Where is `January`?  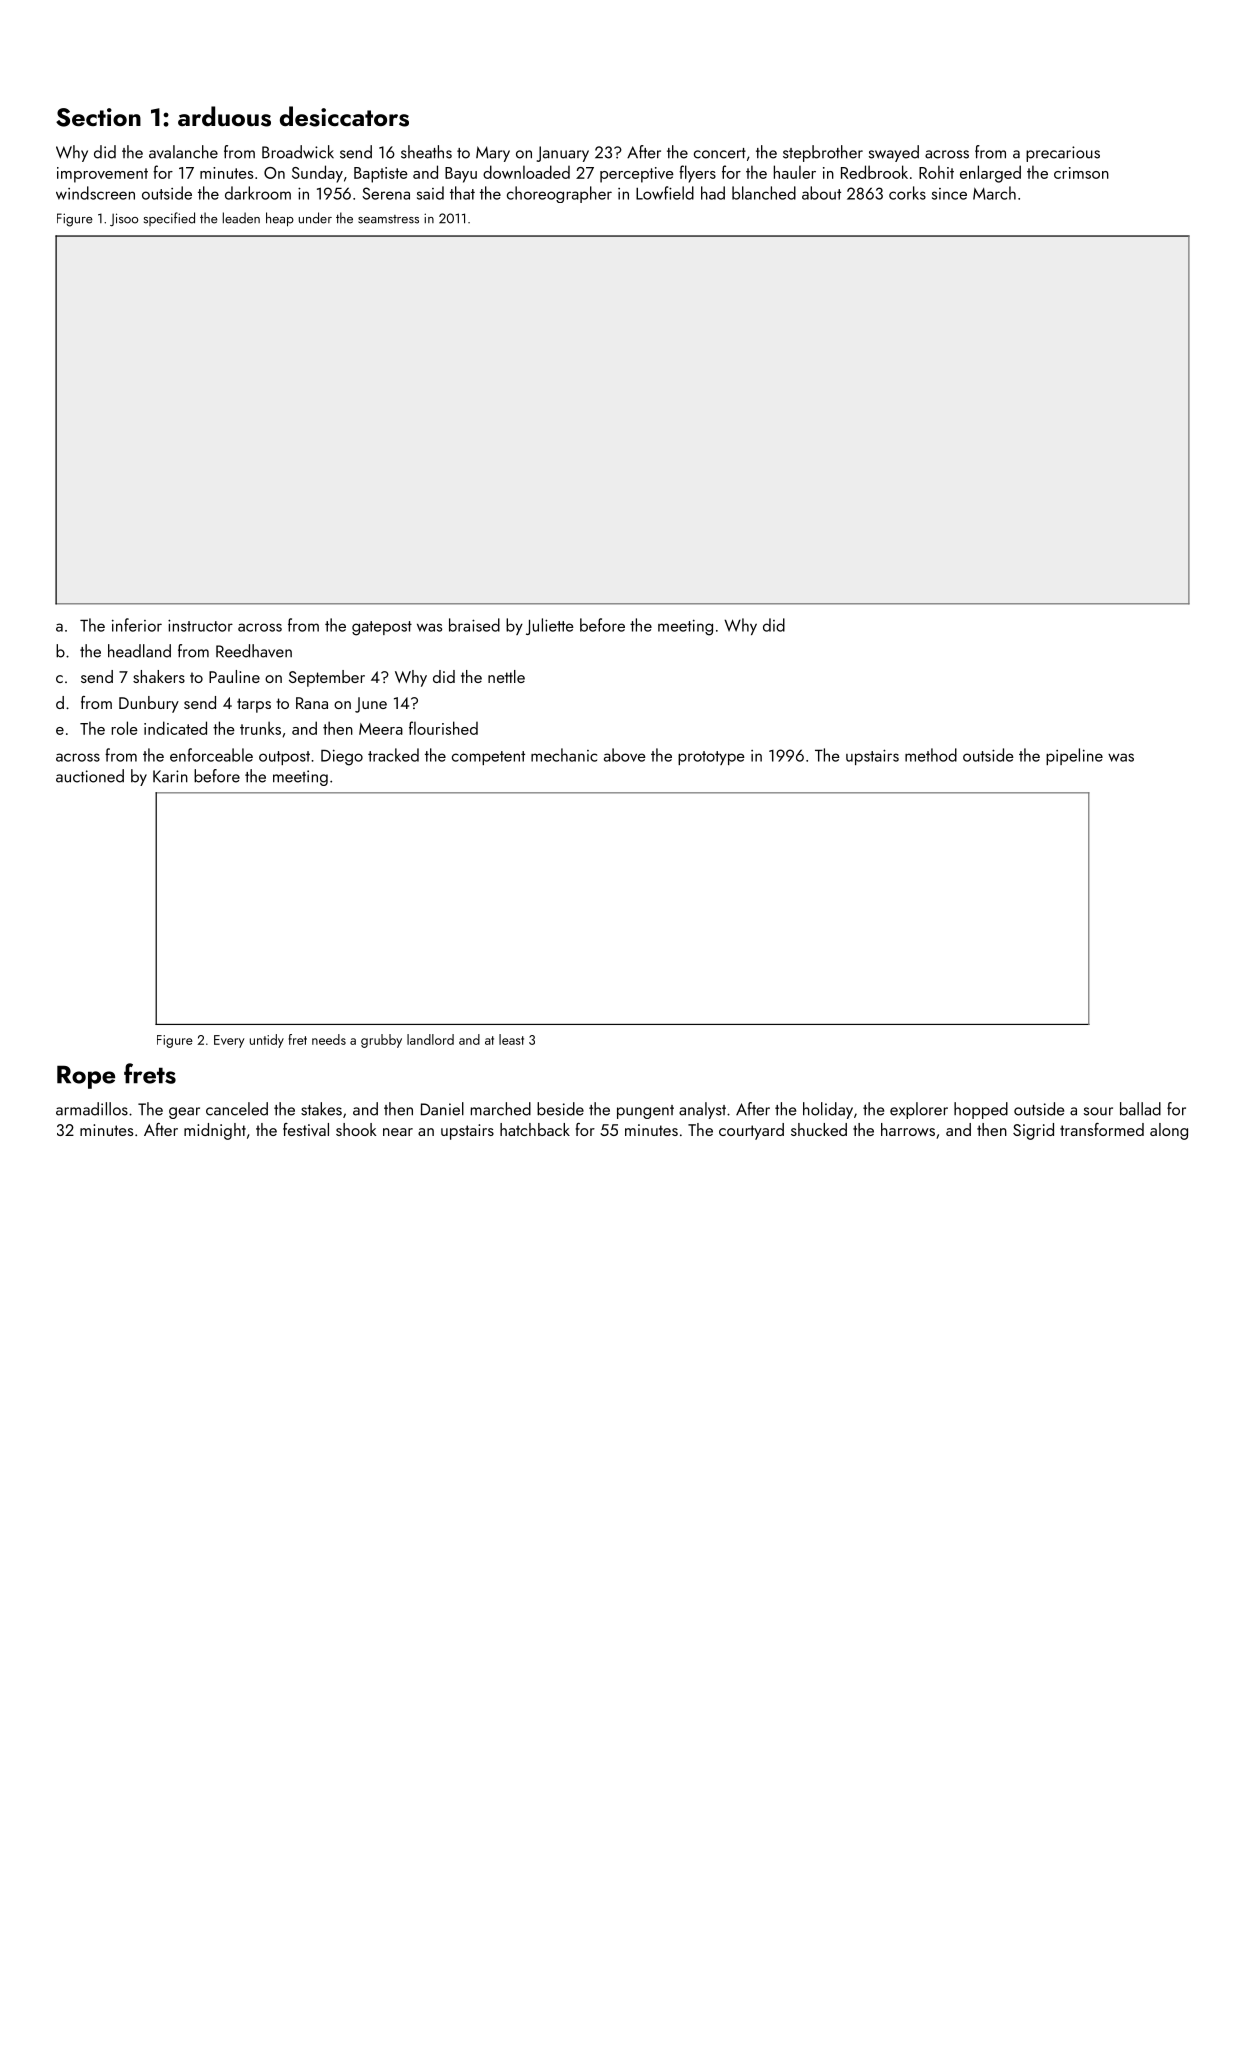 January is located at coordinates (563, 154).
